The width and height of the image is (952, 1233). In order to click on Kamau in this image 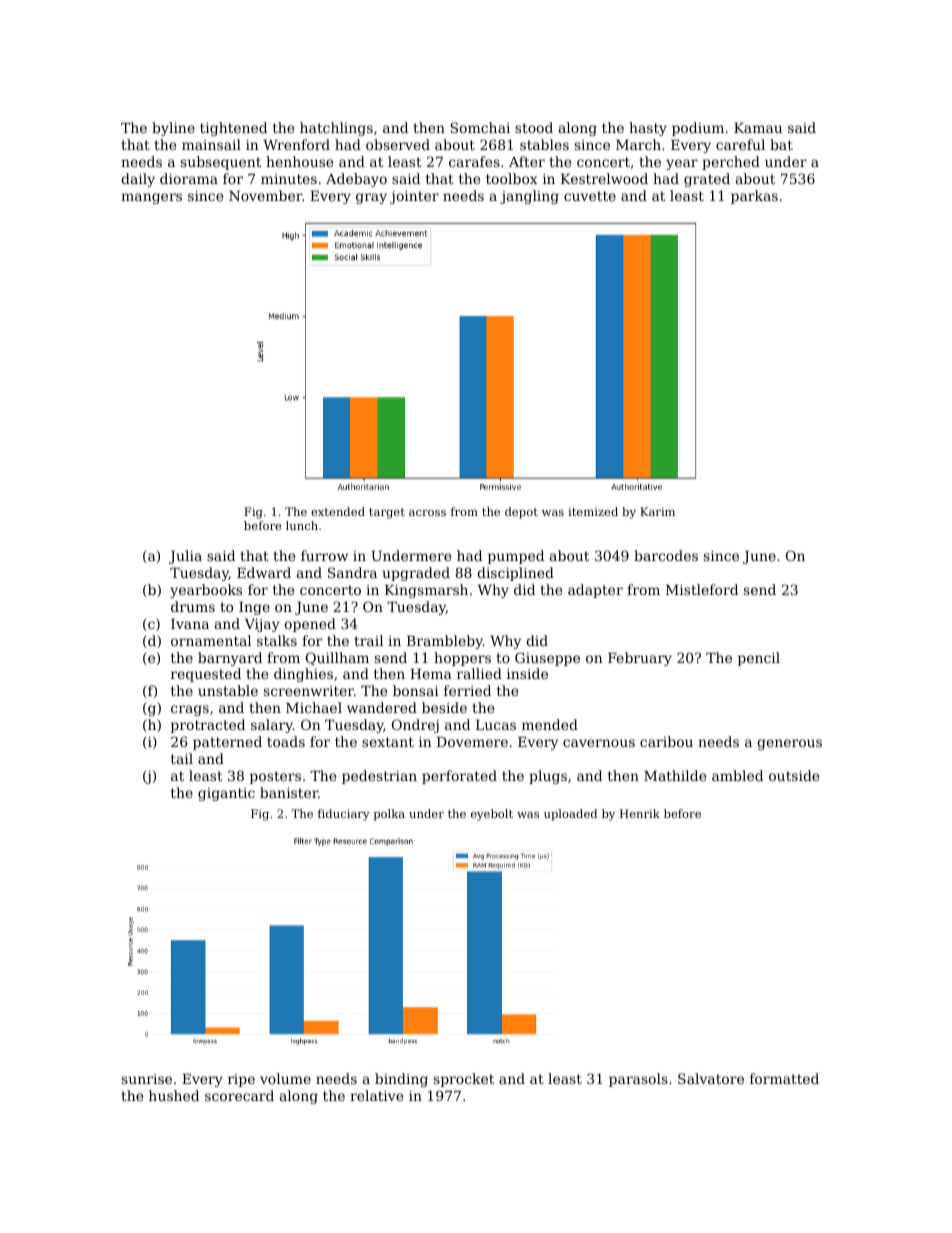, I will do `click(758, 128)`.
